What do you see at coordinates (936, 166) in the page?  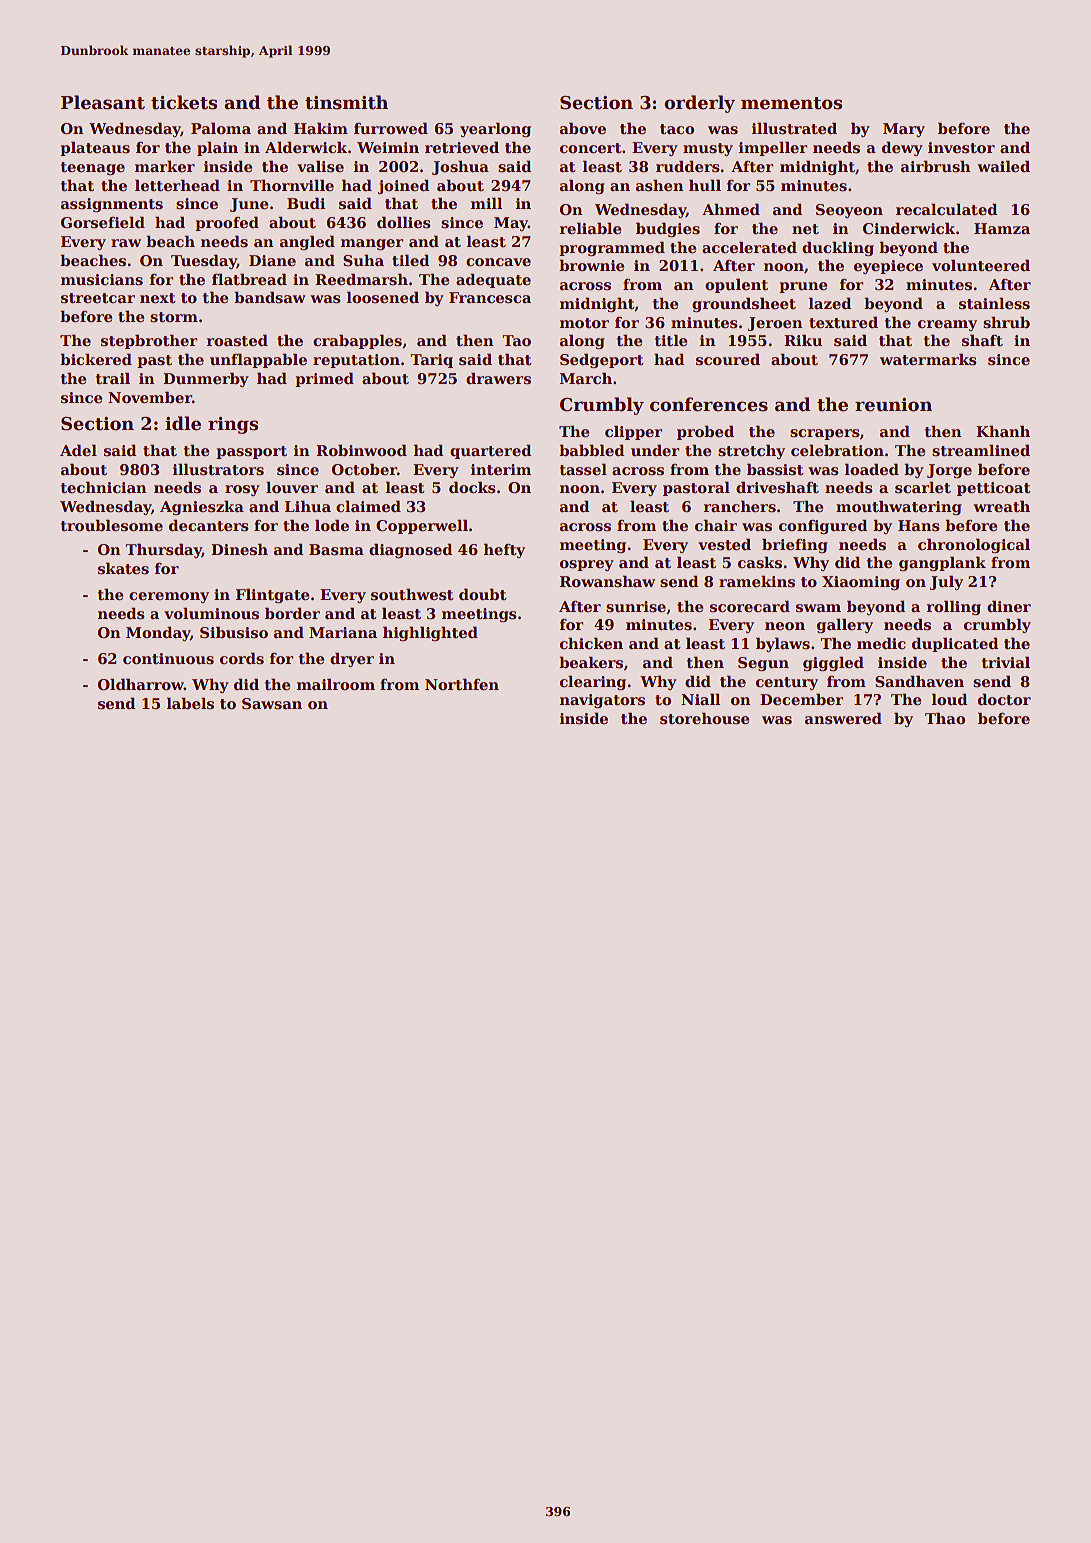 I see `airbrush` at bounding box center [936, 166].
